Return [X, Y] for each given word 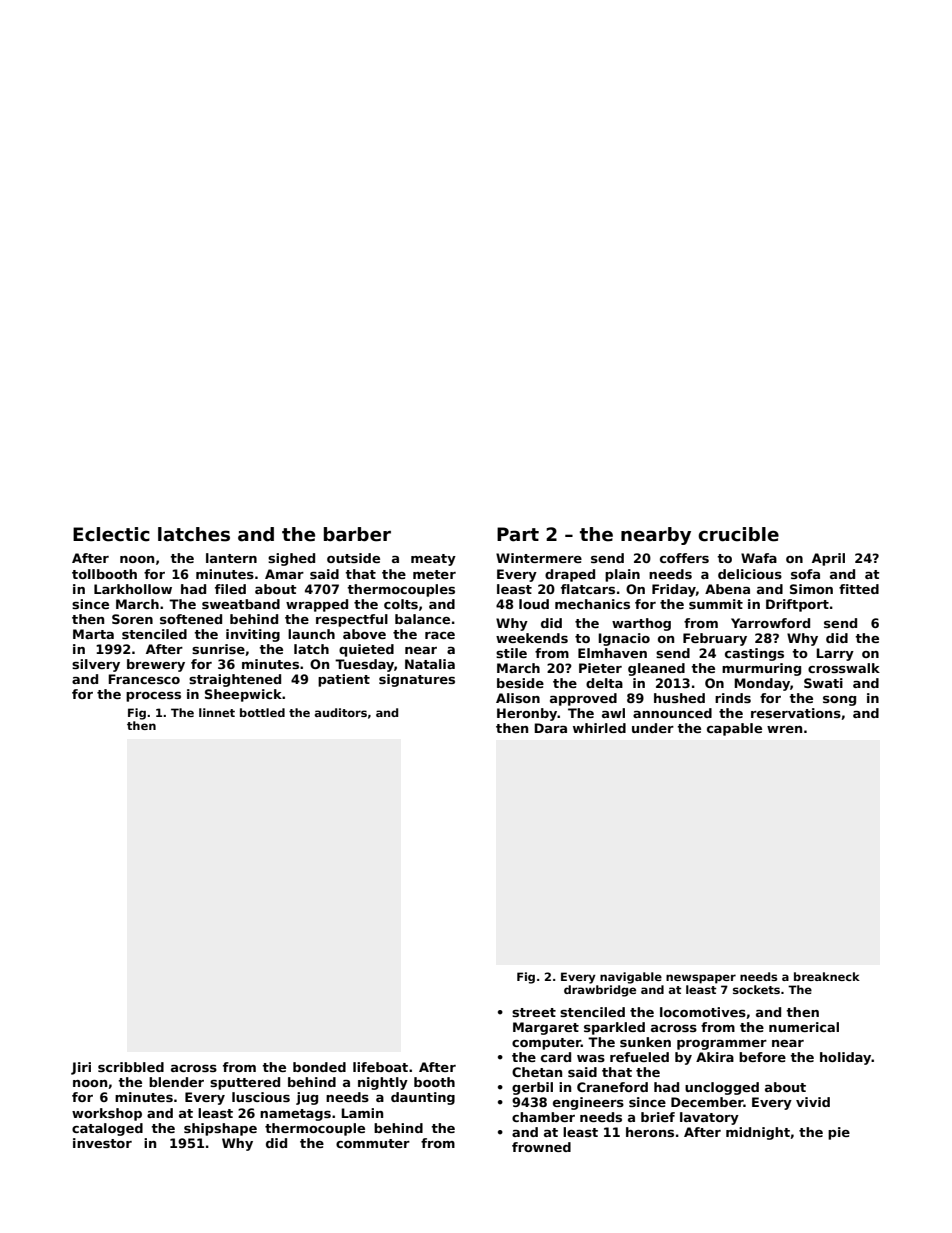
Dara [550, 728]
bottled [262, 712]
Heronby [527, 714]
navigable [631, 978]
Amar [284, 574]
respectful [352, 620]
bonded [319, 1067]
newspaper [701, 979]
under [653, 728]
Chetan [537, 1072]
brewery [156, 665]
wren [784, 729]
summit [716, 604]
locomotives [703, 1012]
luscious [261, 1097]
